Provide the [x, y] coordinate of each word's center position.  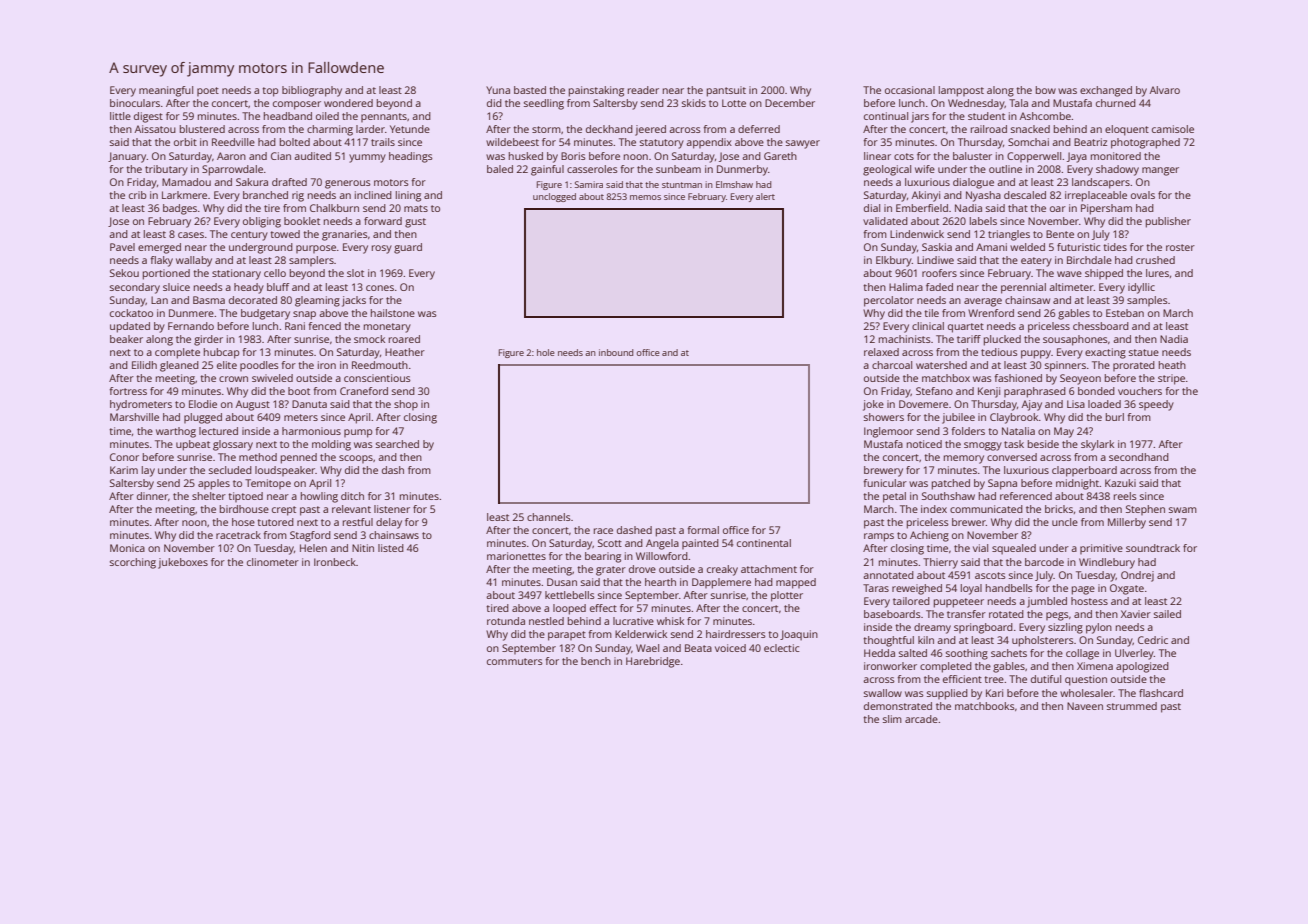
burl [1115, 417]
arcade [921, 719]
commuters [515, 661]
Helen [313, 548]
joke [873, 405]
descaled [1025, 195]
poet [208, 91]
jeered [650, 130]
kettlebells [570, 595]
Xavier [1136, 614]
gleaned [179, 366]
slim [892, 719]
